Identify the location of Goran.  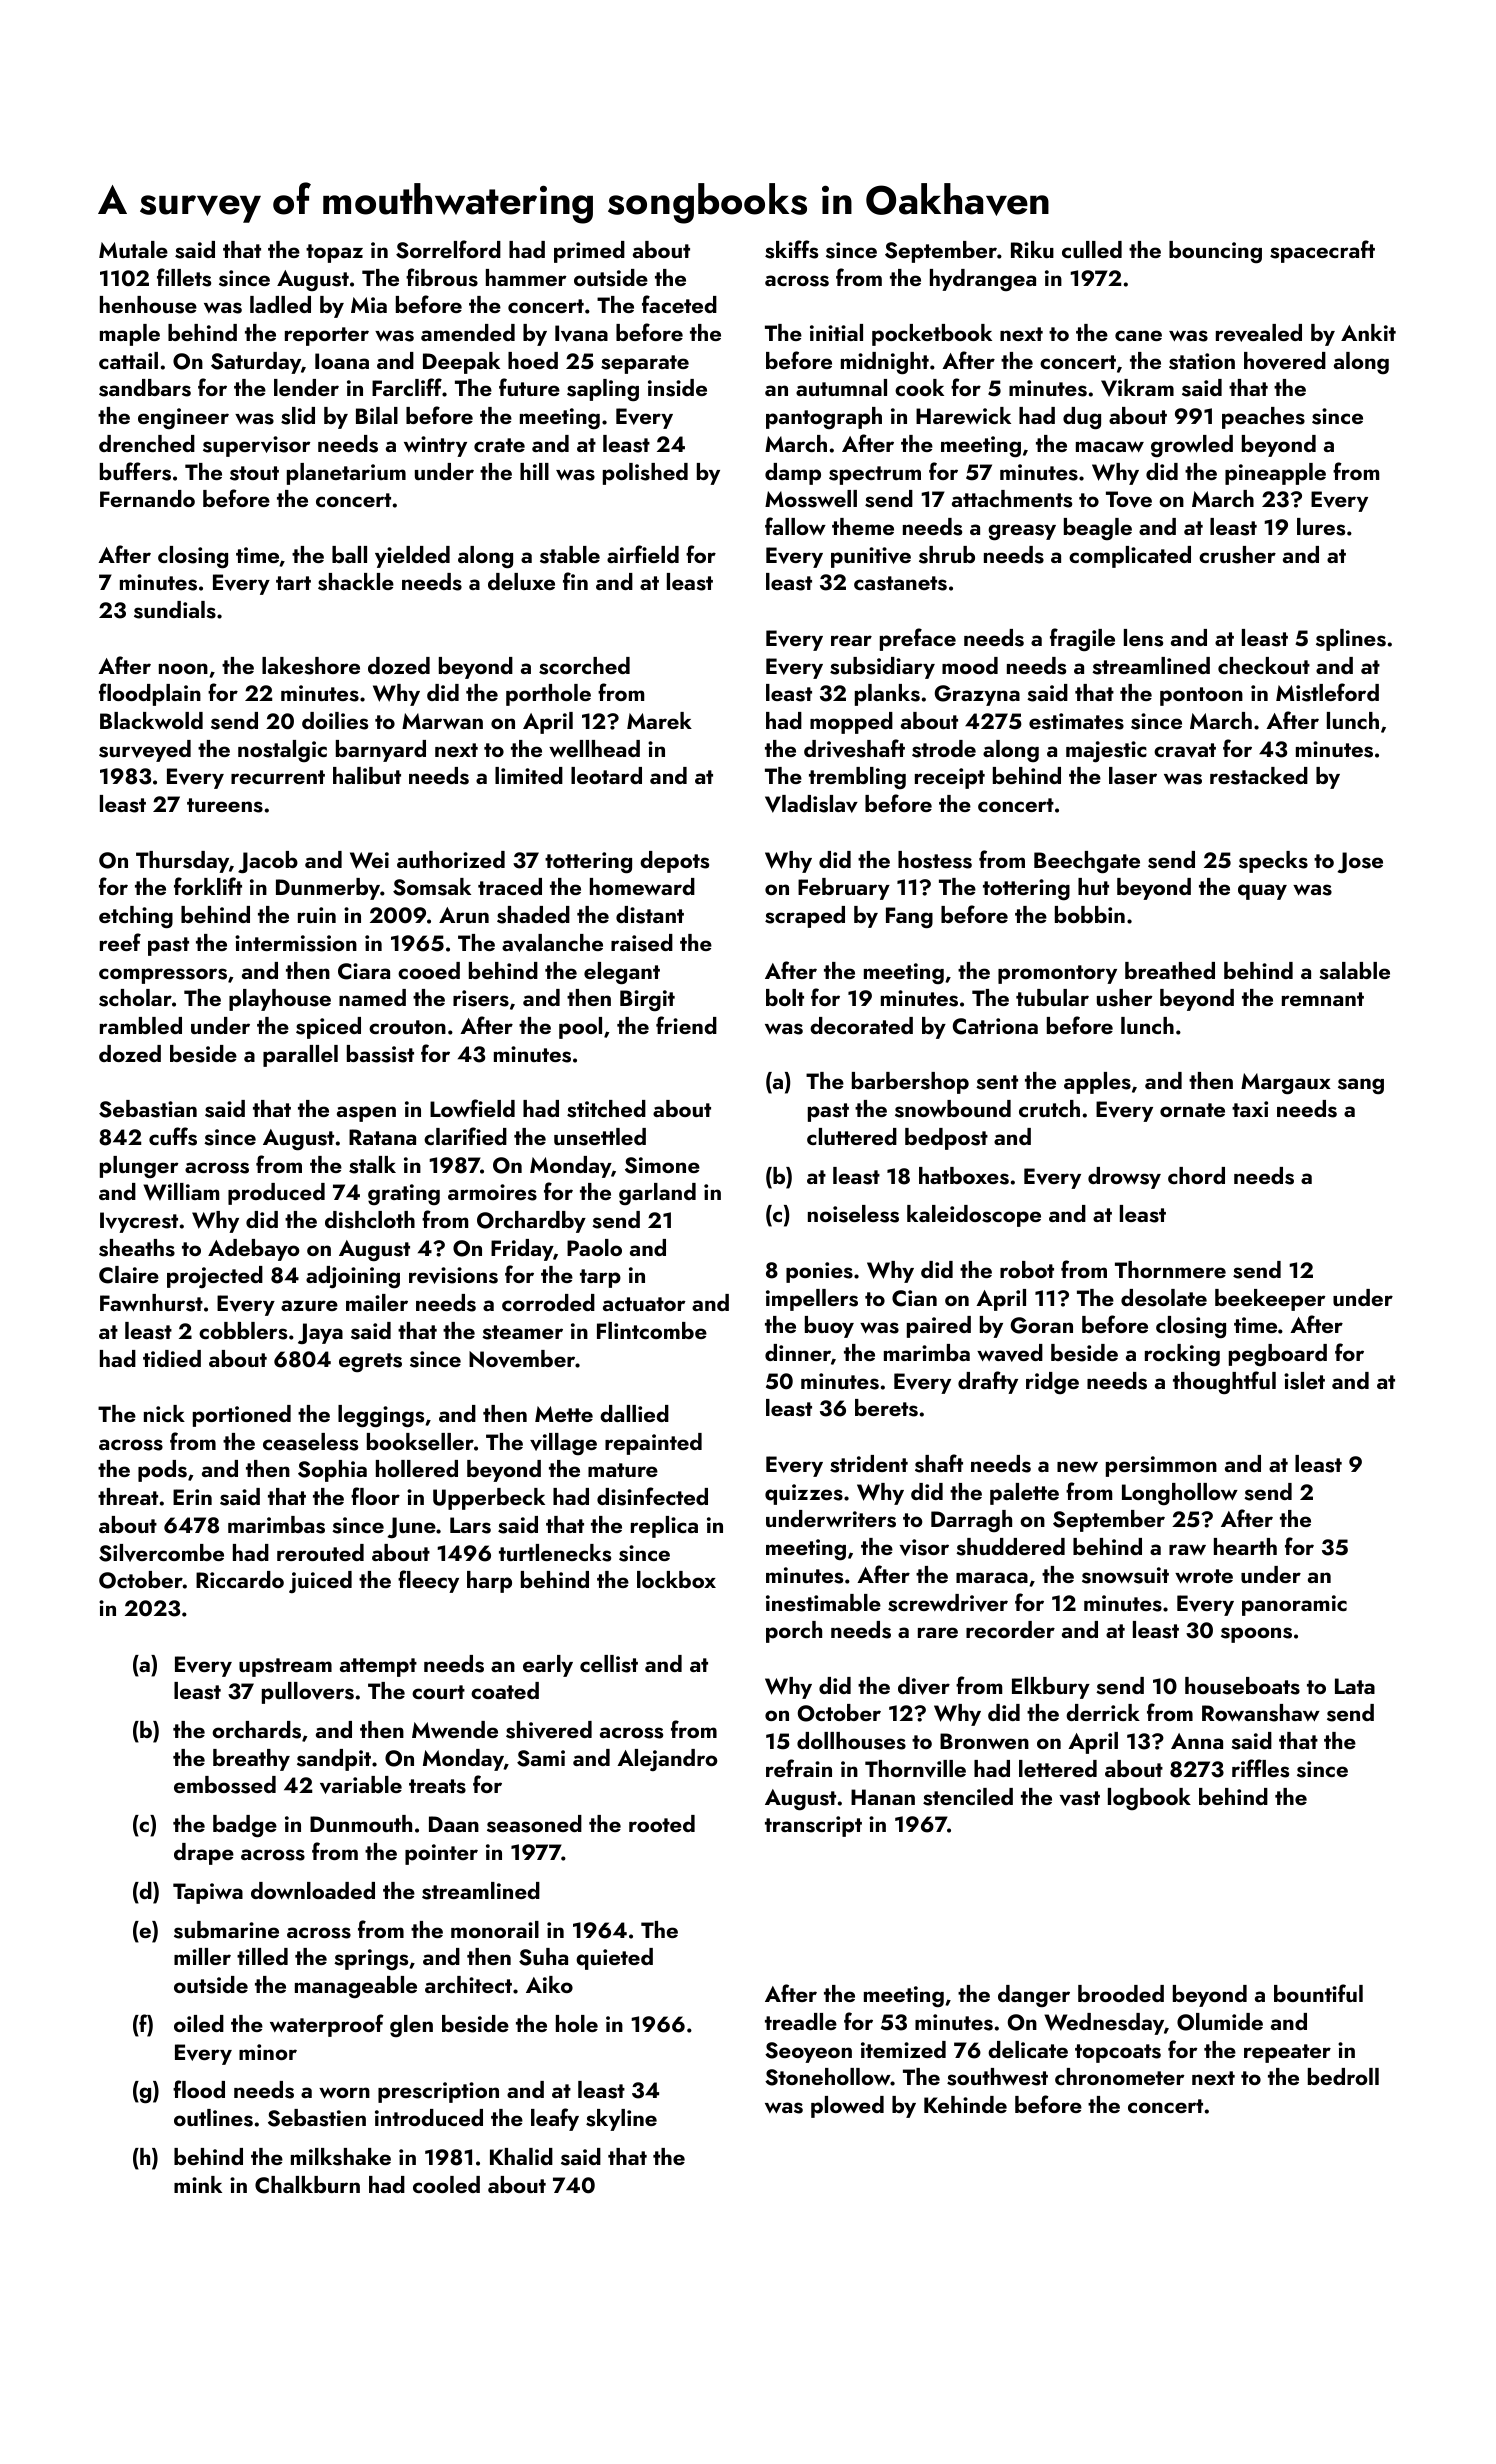
(1042, 1325).
